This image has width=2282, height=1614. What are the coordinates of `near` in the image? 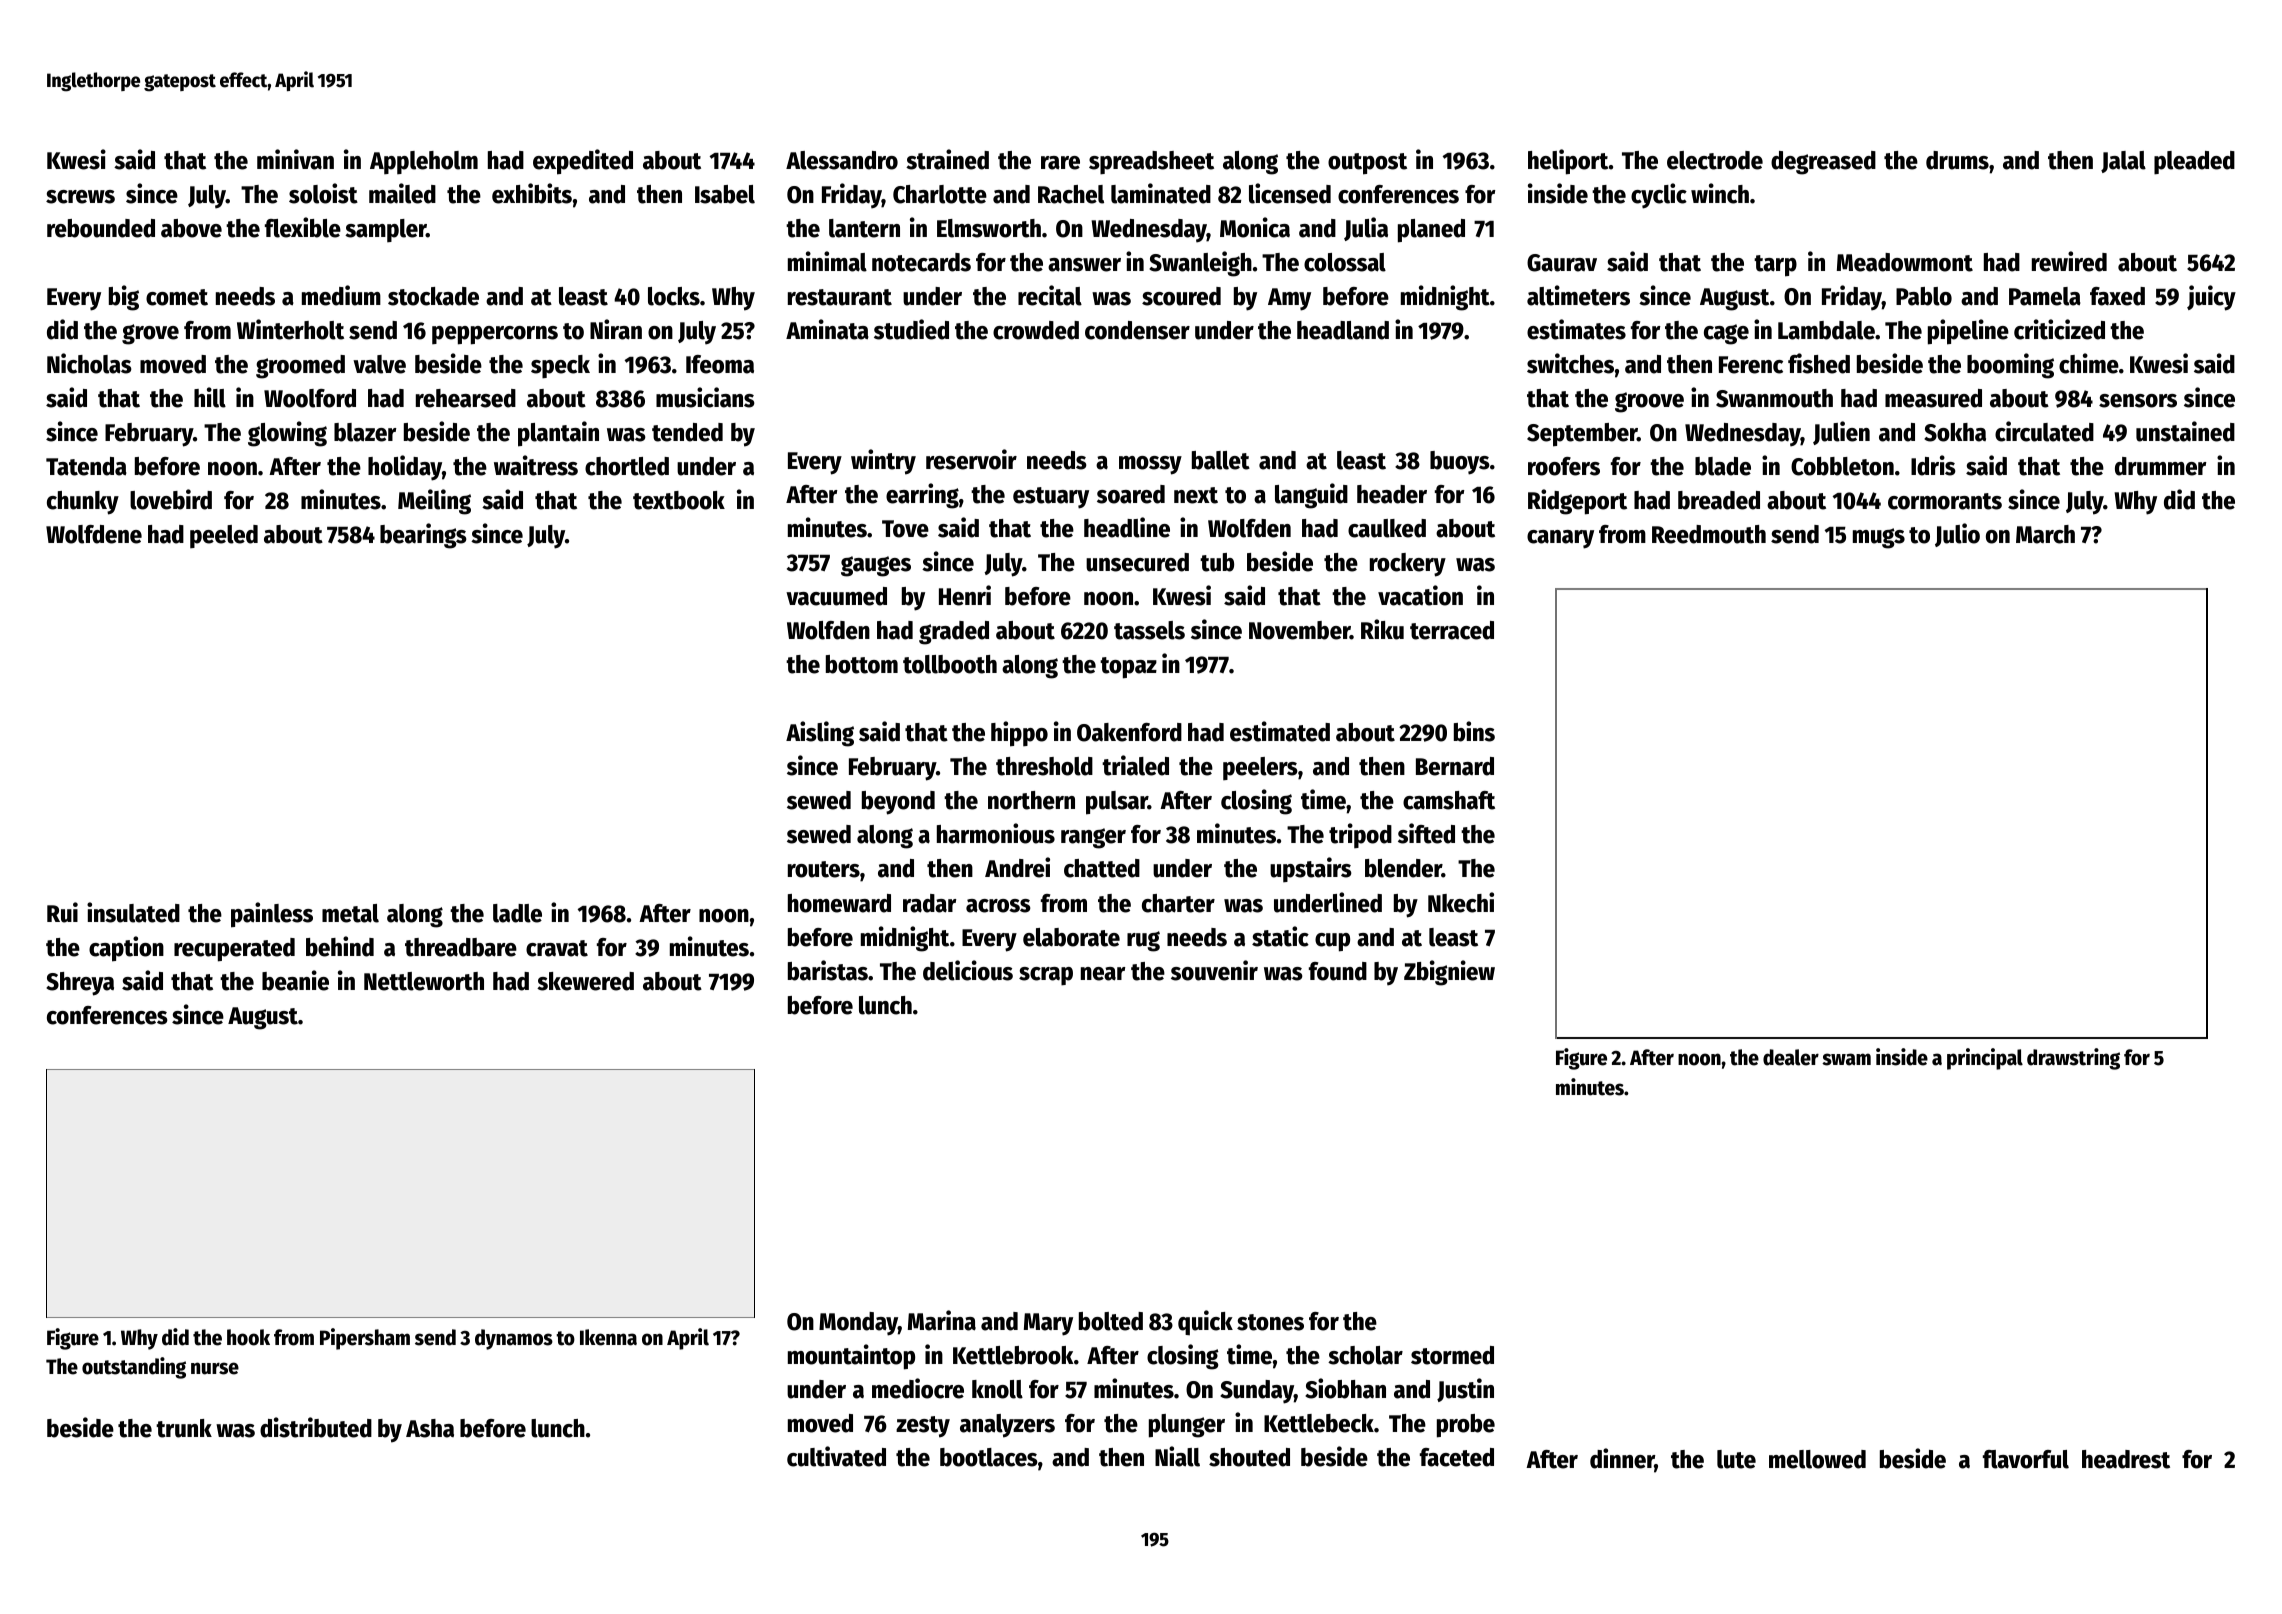 It's located at (1103, 974).
